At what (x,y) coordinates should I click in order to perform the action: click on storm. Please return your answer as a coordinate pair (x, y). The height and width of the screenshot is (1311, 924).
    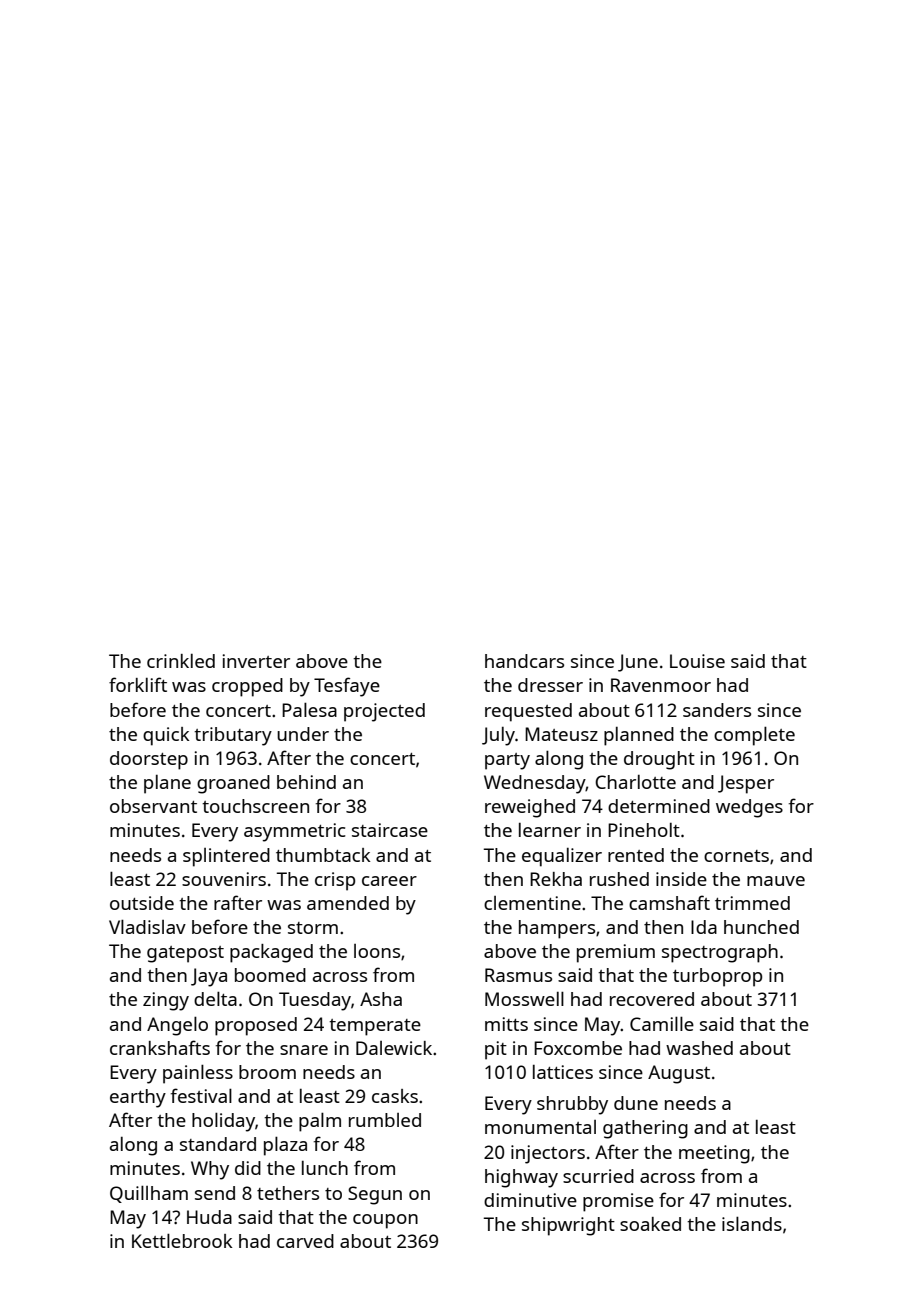
    Looking at the image, I should click on (313, 928).
